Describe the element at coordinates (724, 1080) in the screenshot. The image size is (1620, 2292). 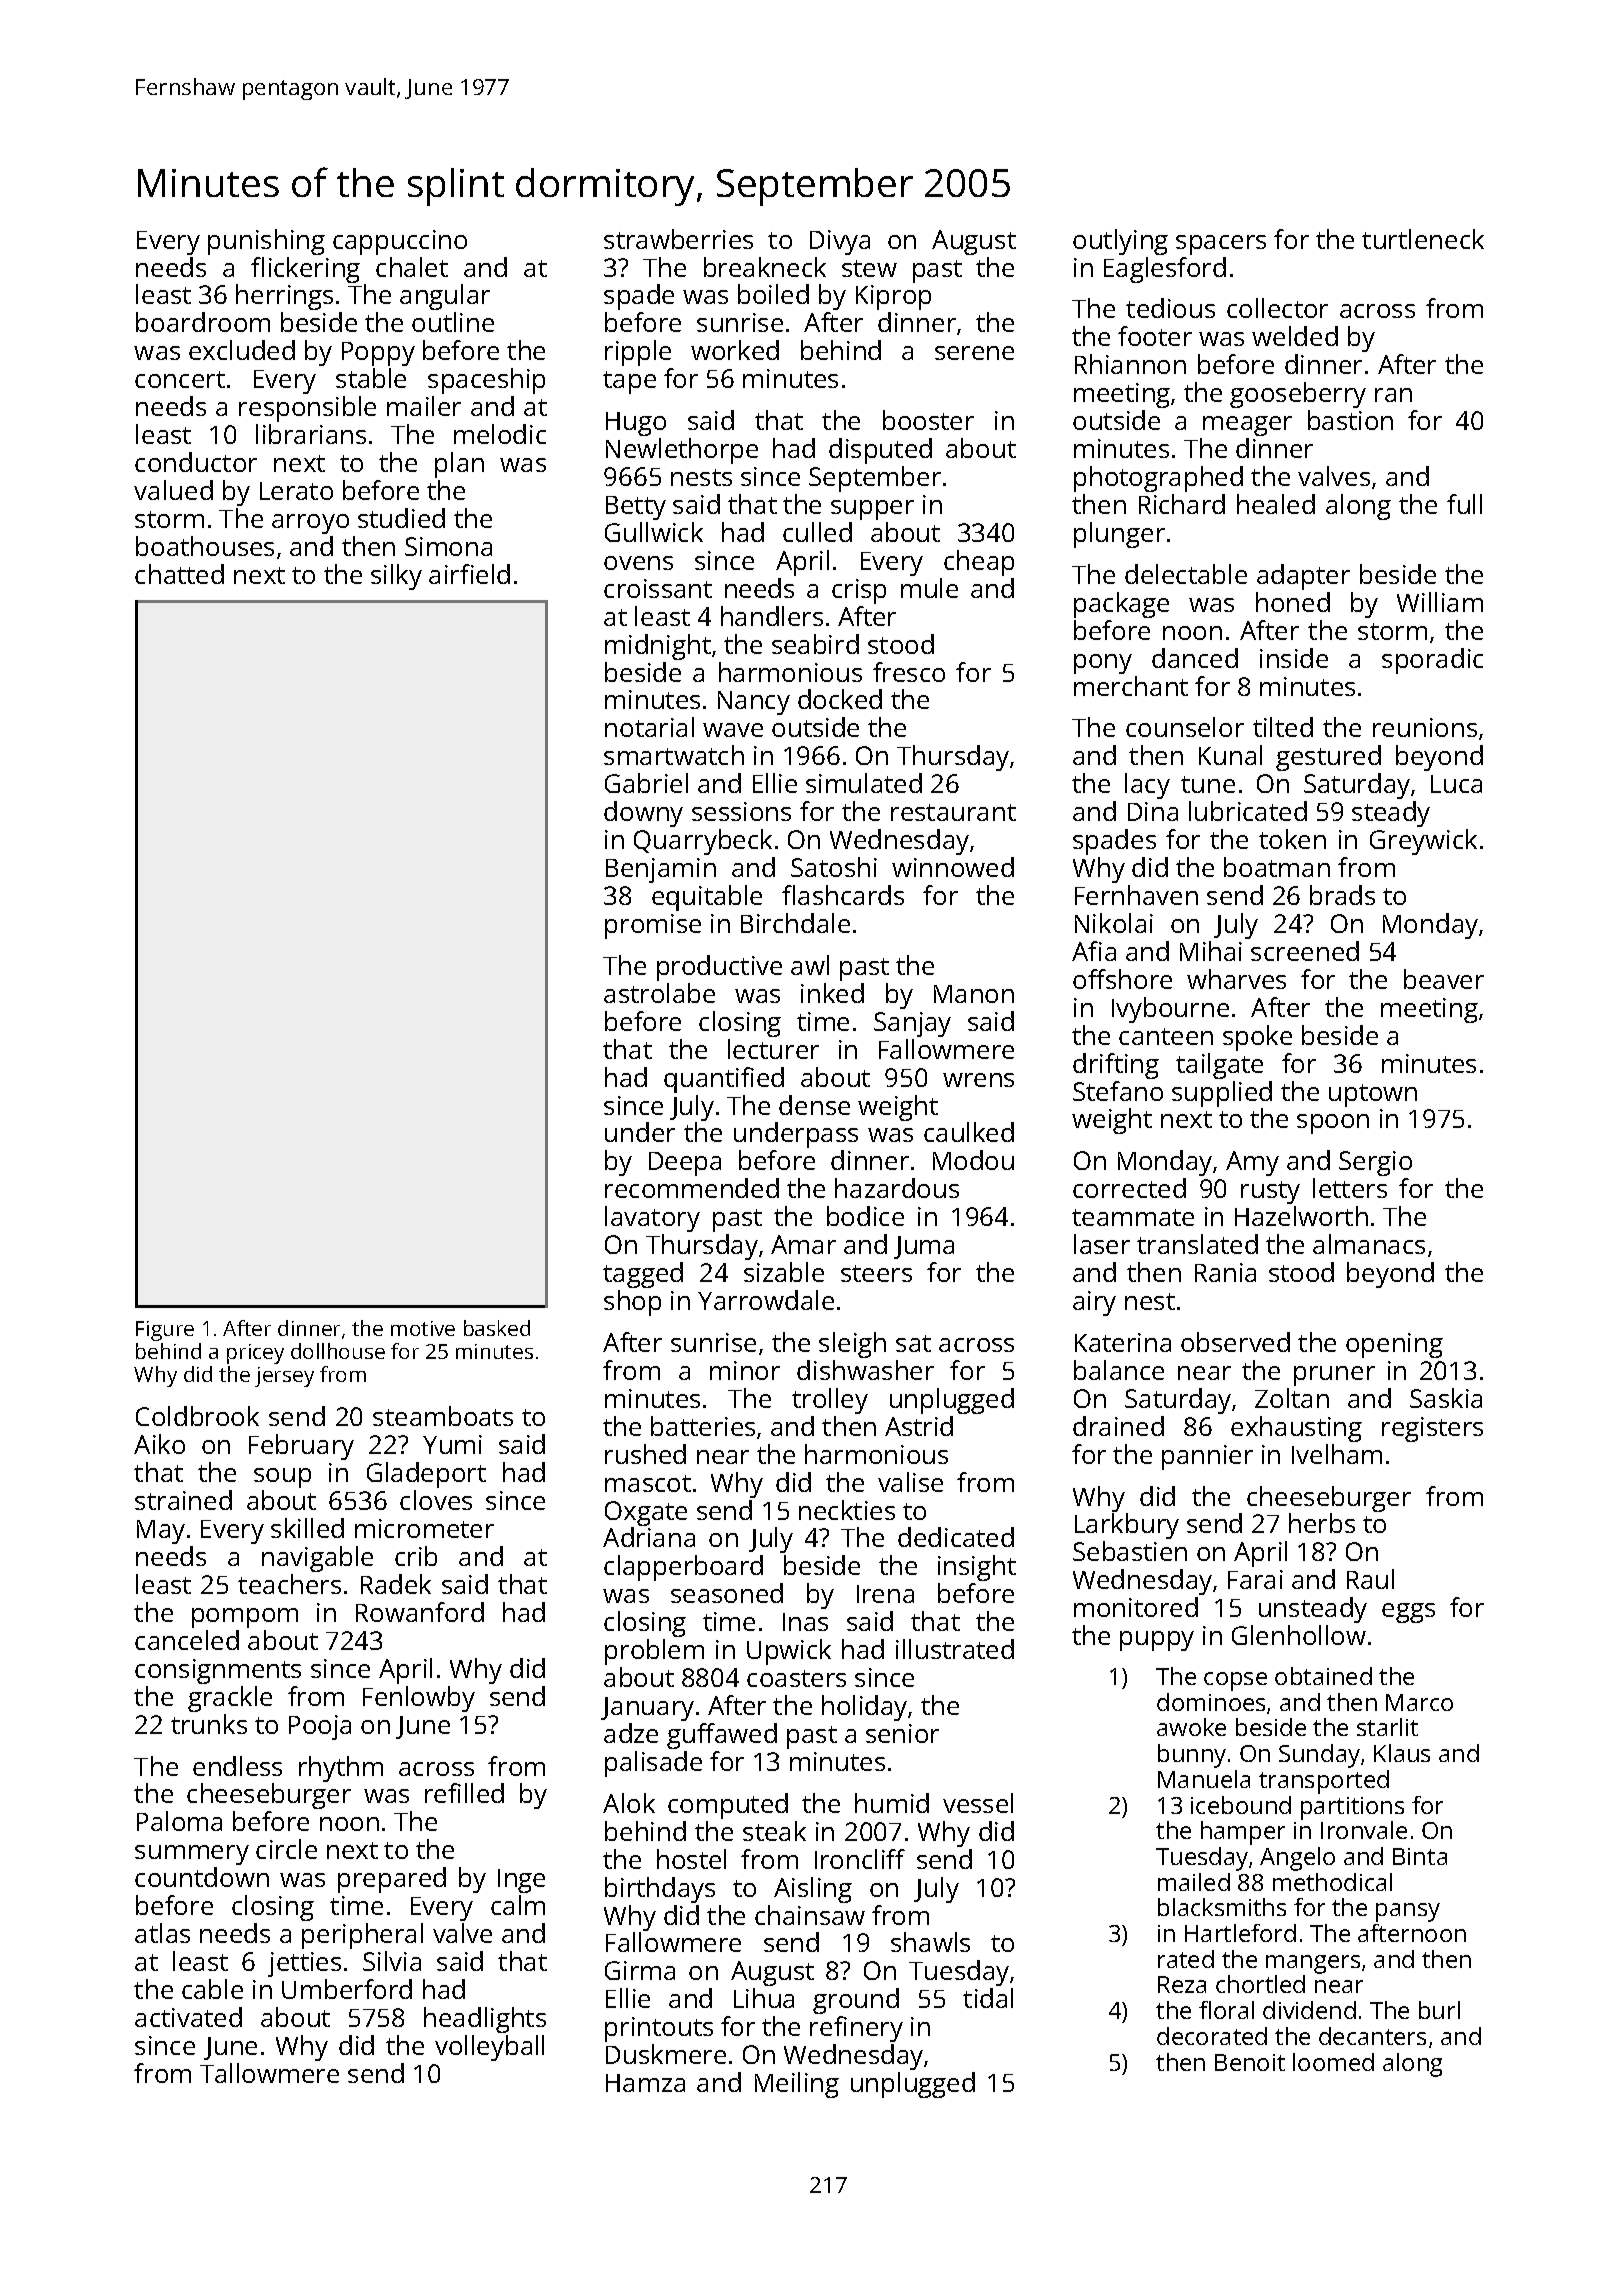
I see `quantified` at that location.
